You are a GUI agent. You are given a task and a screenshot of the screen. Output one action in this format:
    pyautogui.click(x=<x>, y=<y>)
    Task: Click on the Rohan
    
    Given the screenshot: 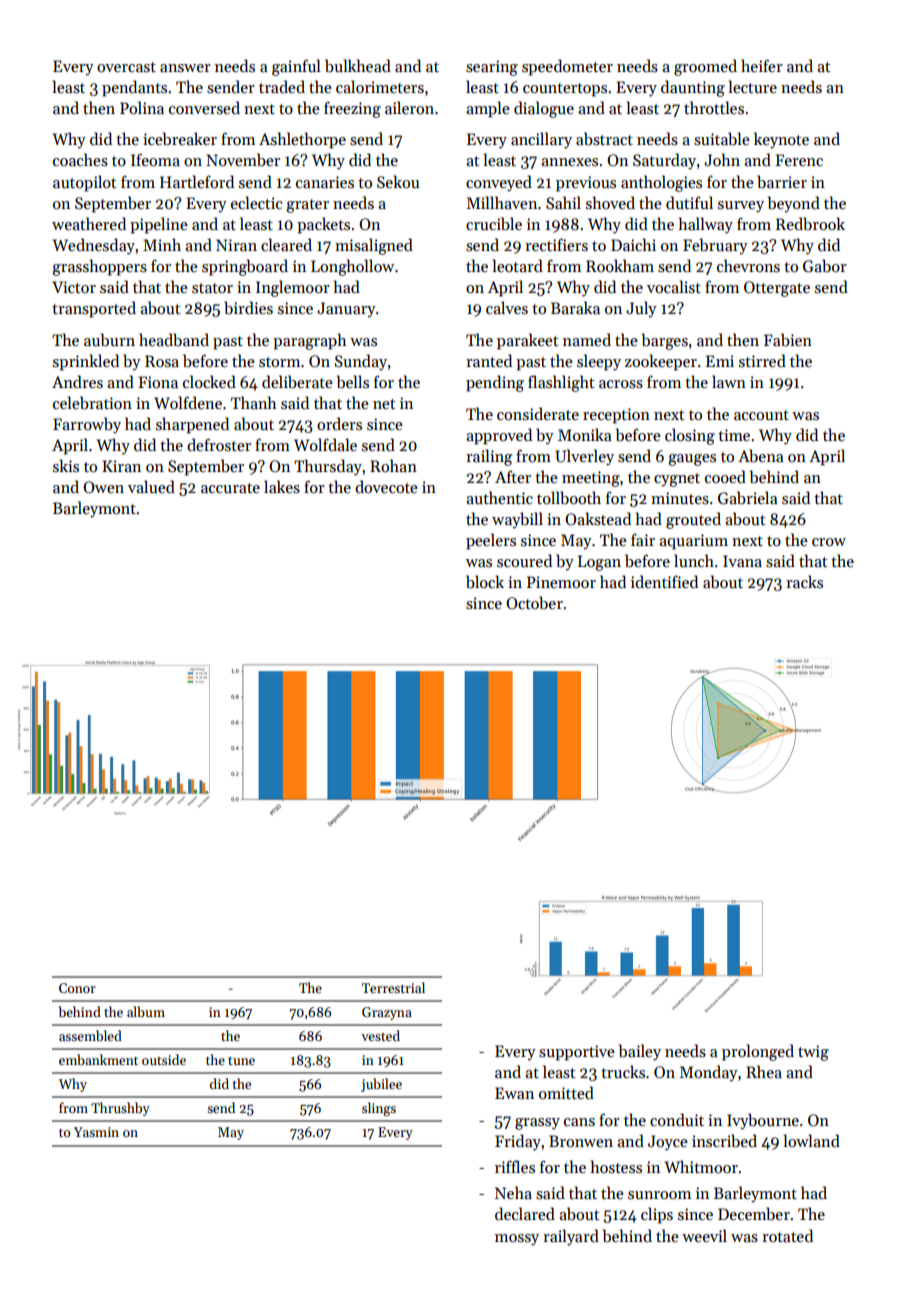 What is the action you would take?
    pyautogui.click(x=393, y=465)
